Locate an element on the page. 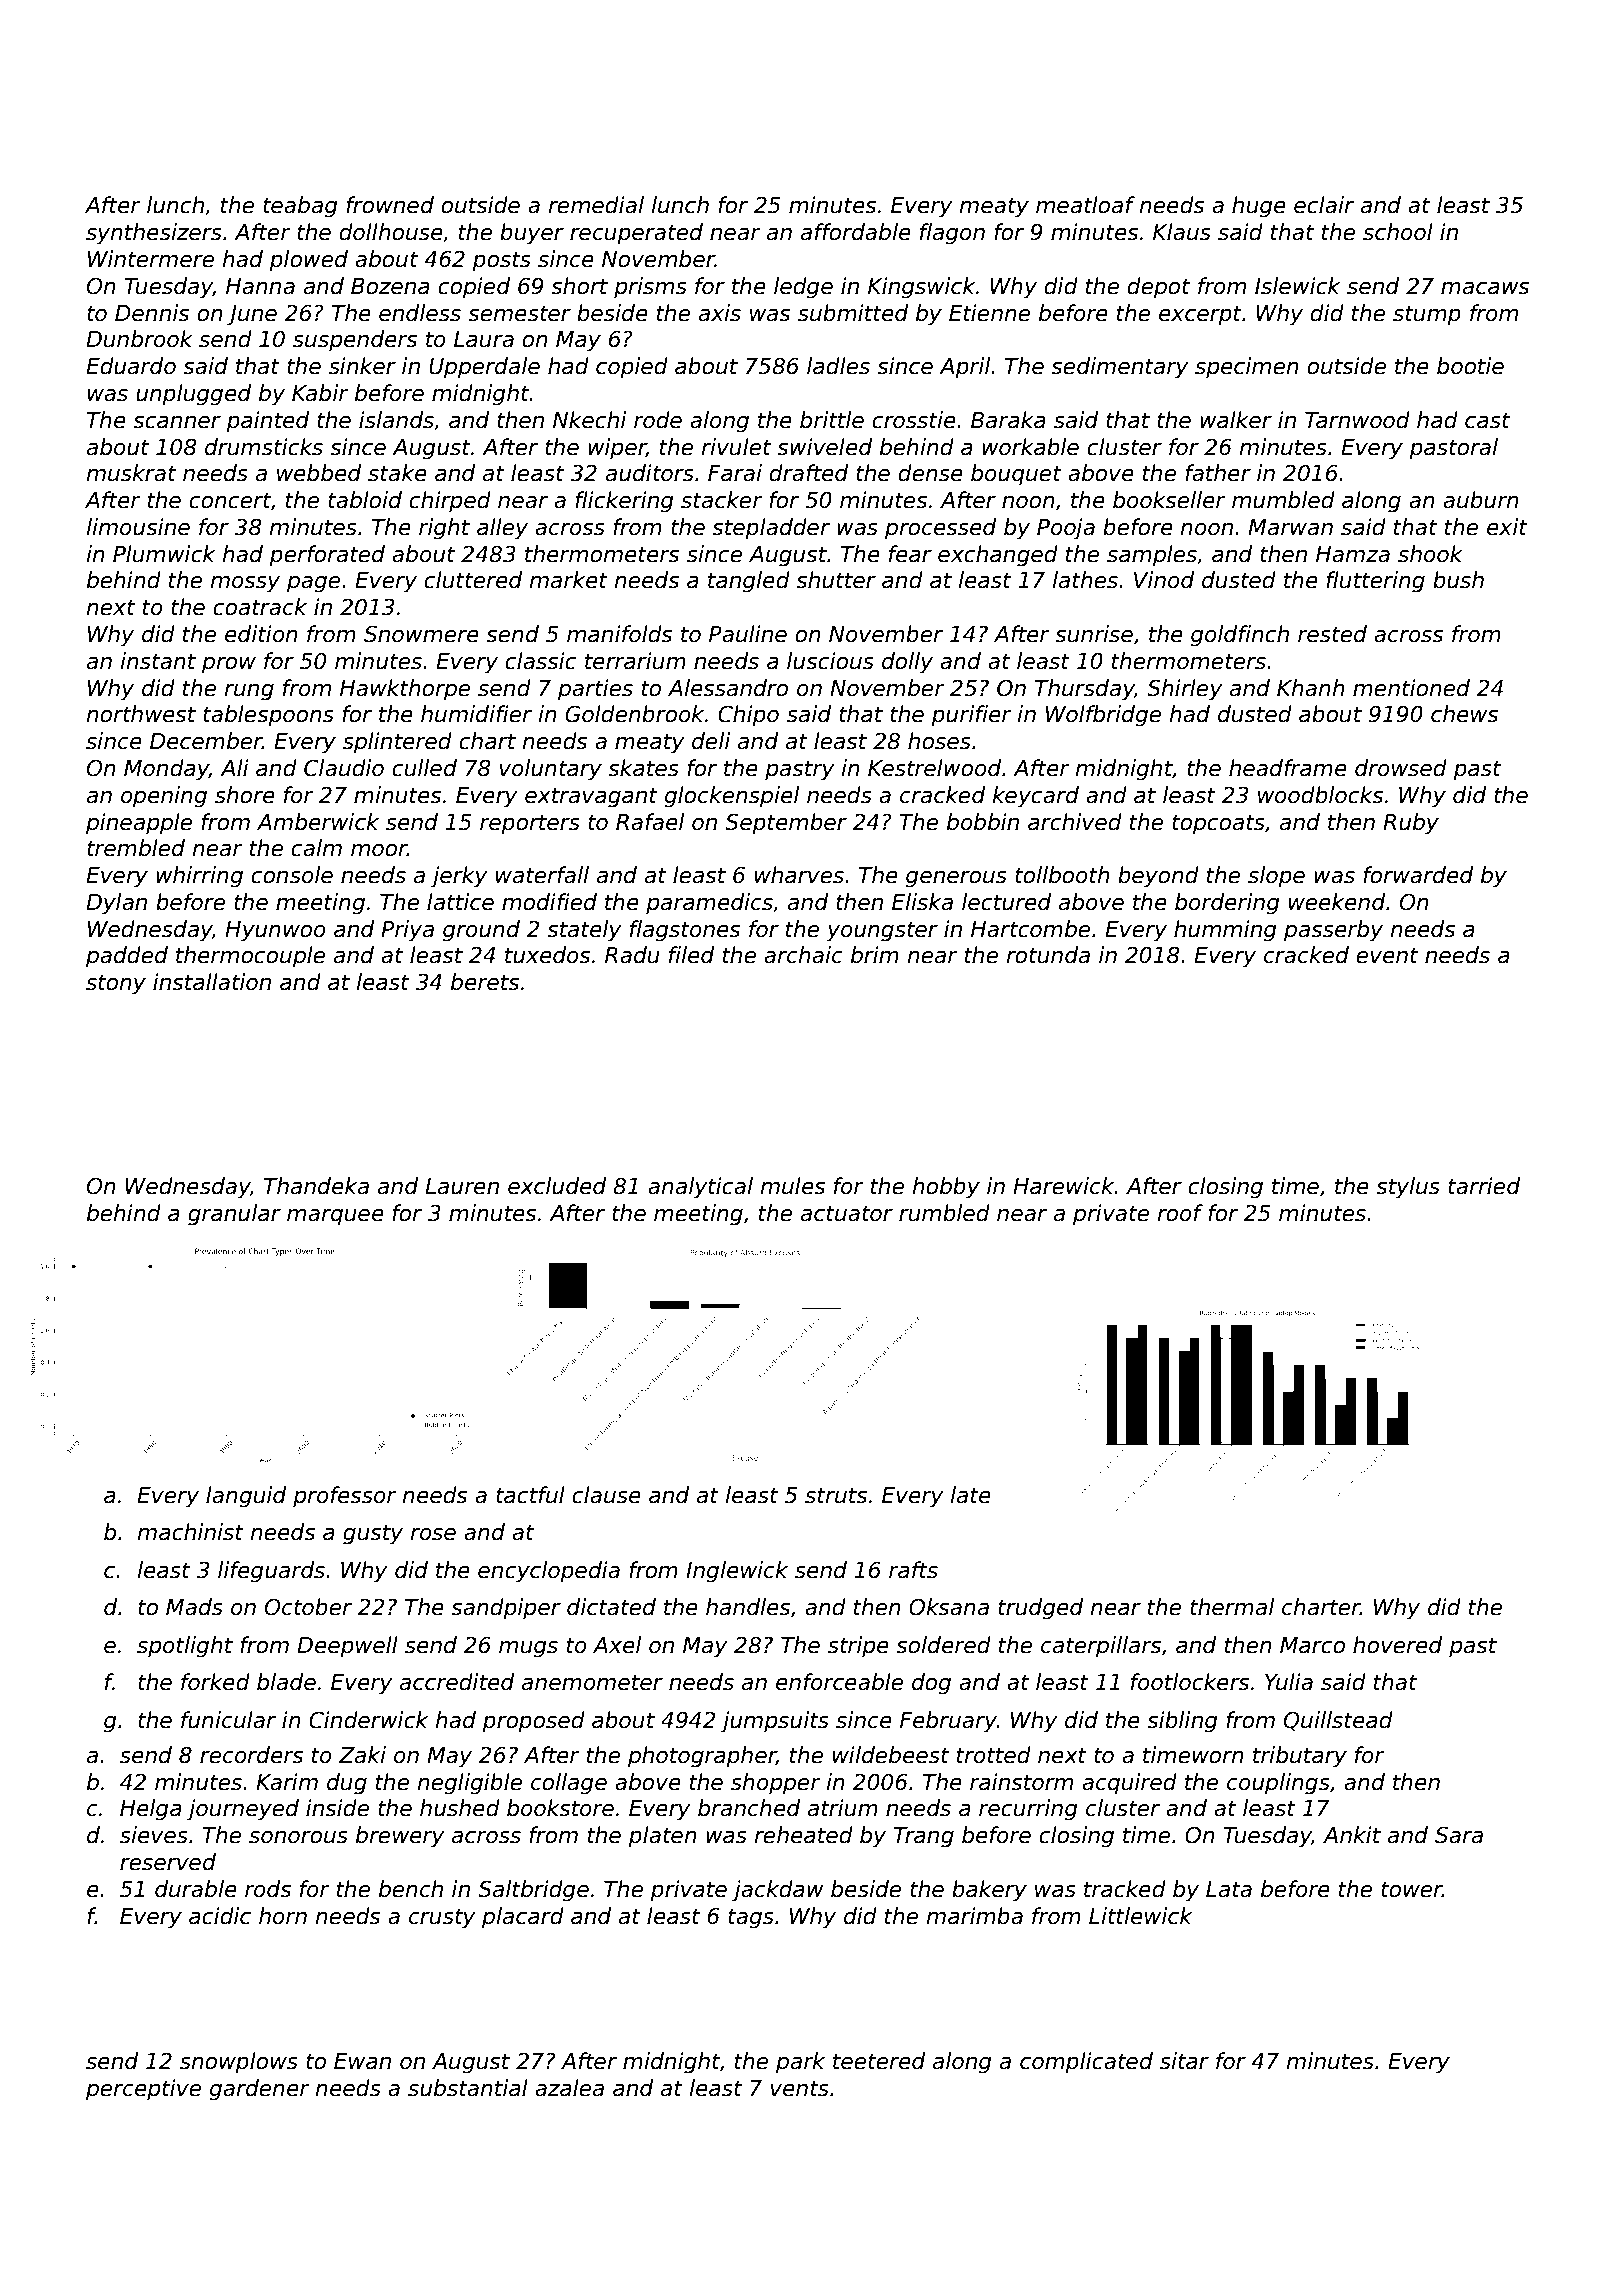 The height and width of the page is (2292, 1620). northwest is located at coordinates (141, 714).
